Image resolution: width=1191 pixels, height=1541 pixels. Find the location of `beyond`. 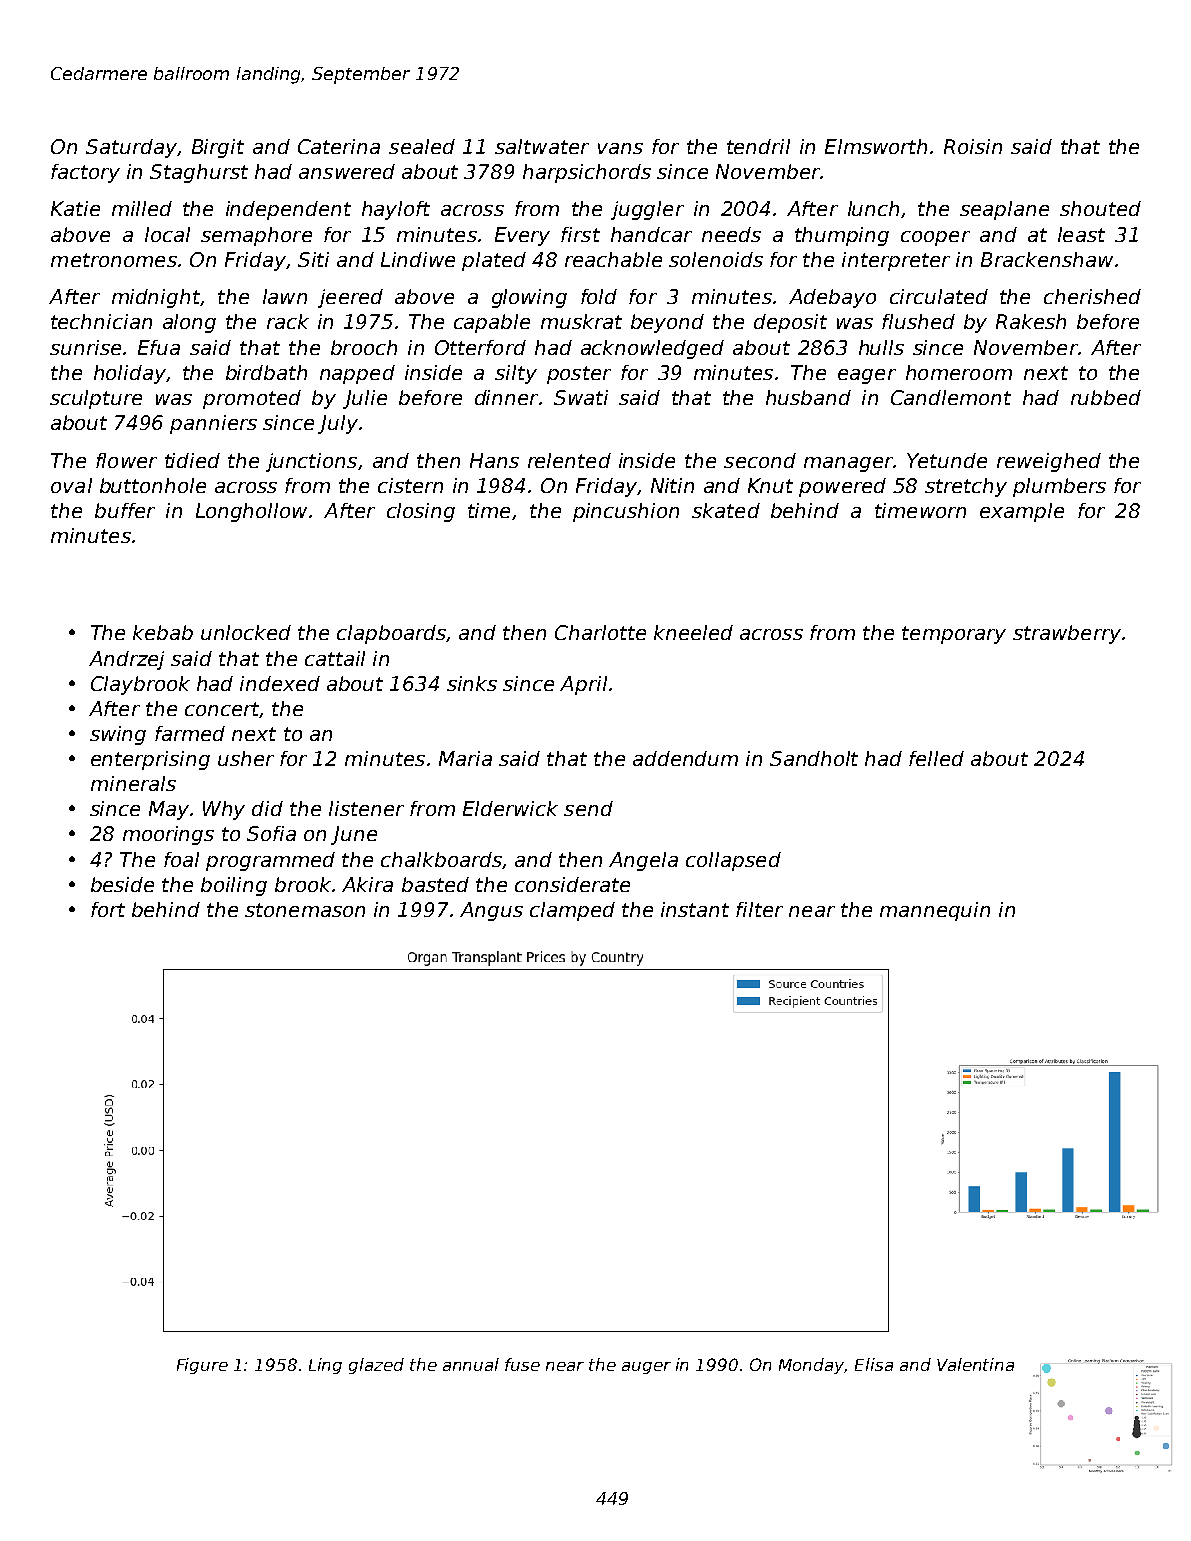

beyond is located at coordinates (667, 323).
